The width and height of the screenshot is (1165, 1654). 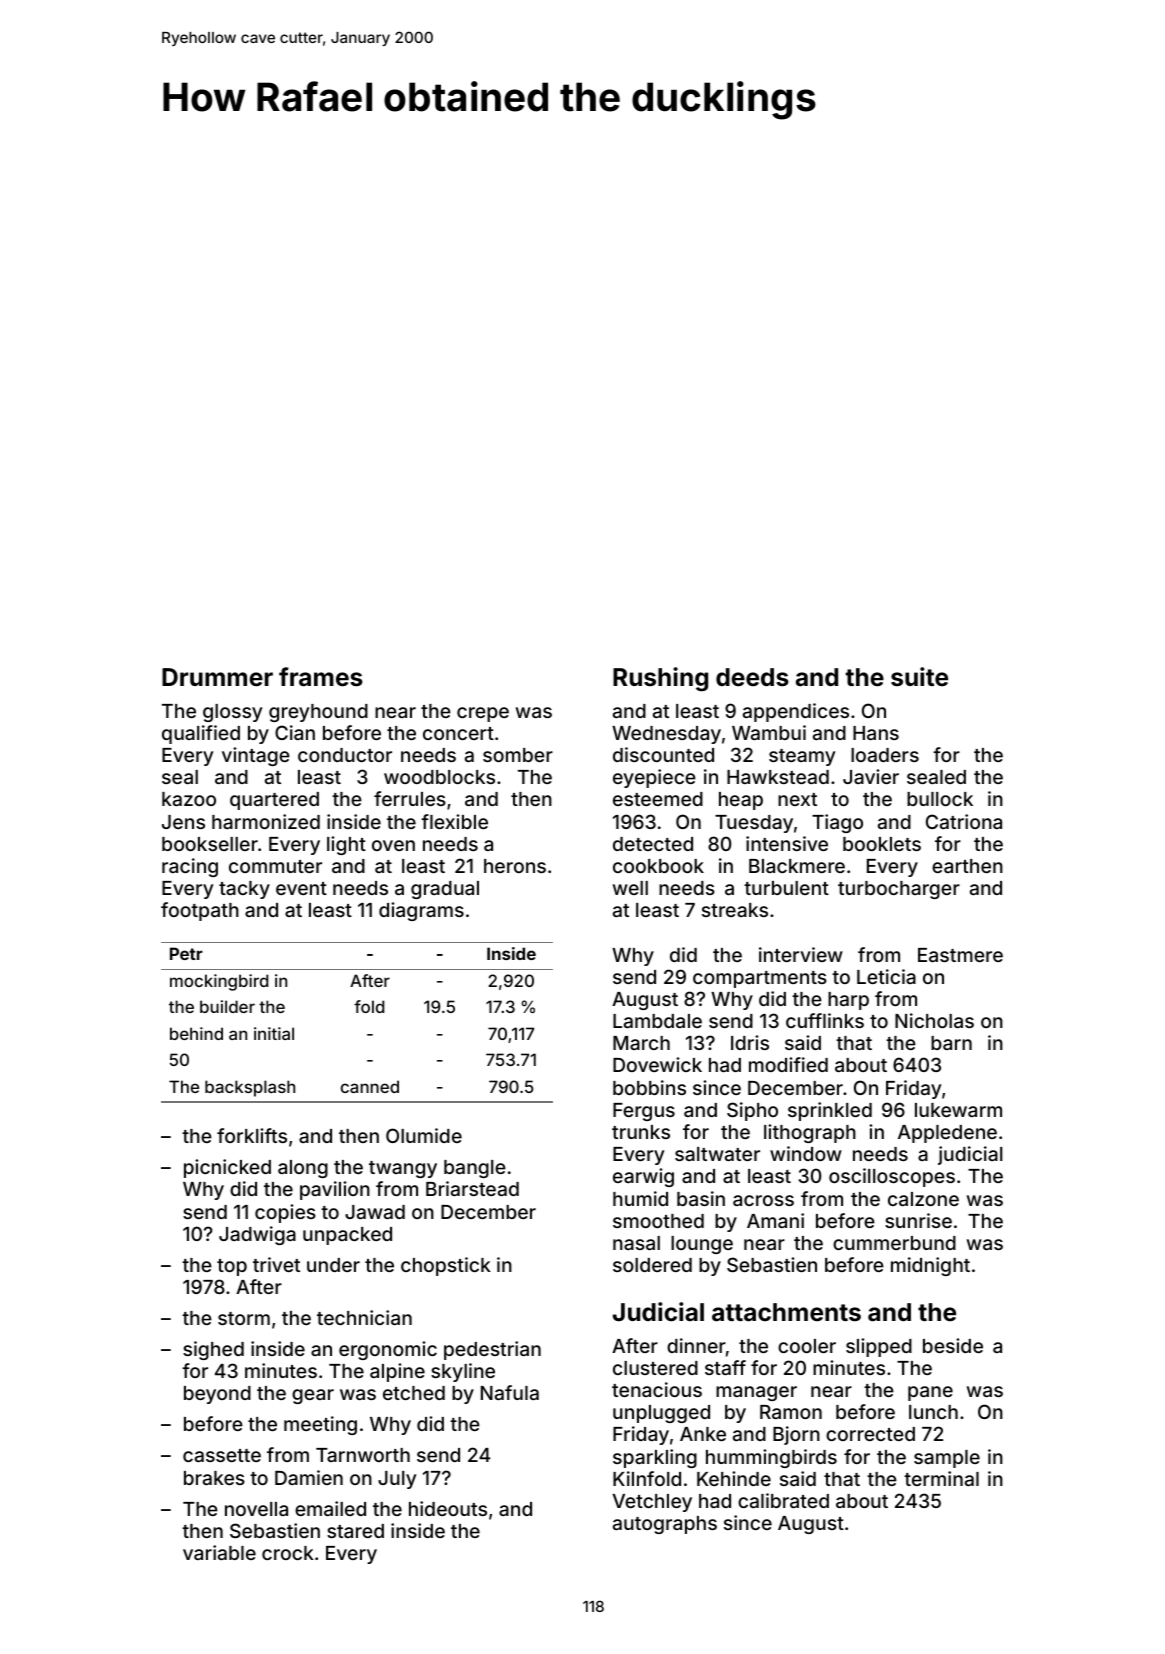 I want to click on crock, so click(x=288, y=1553).
